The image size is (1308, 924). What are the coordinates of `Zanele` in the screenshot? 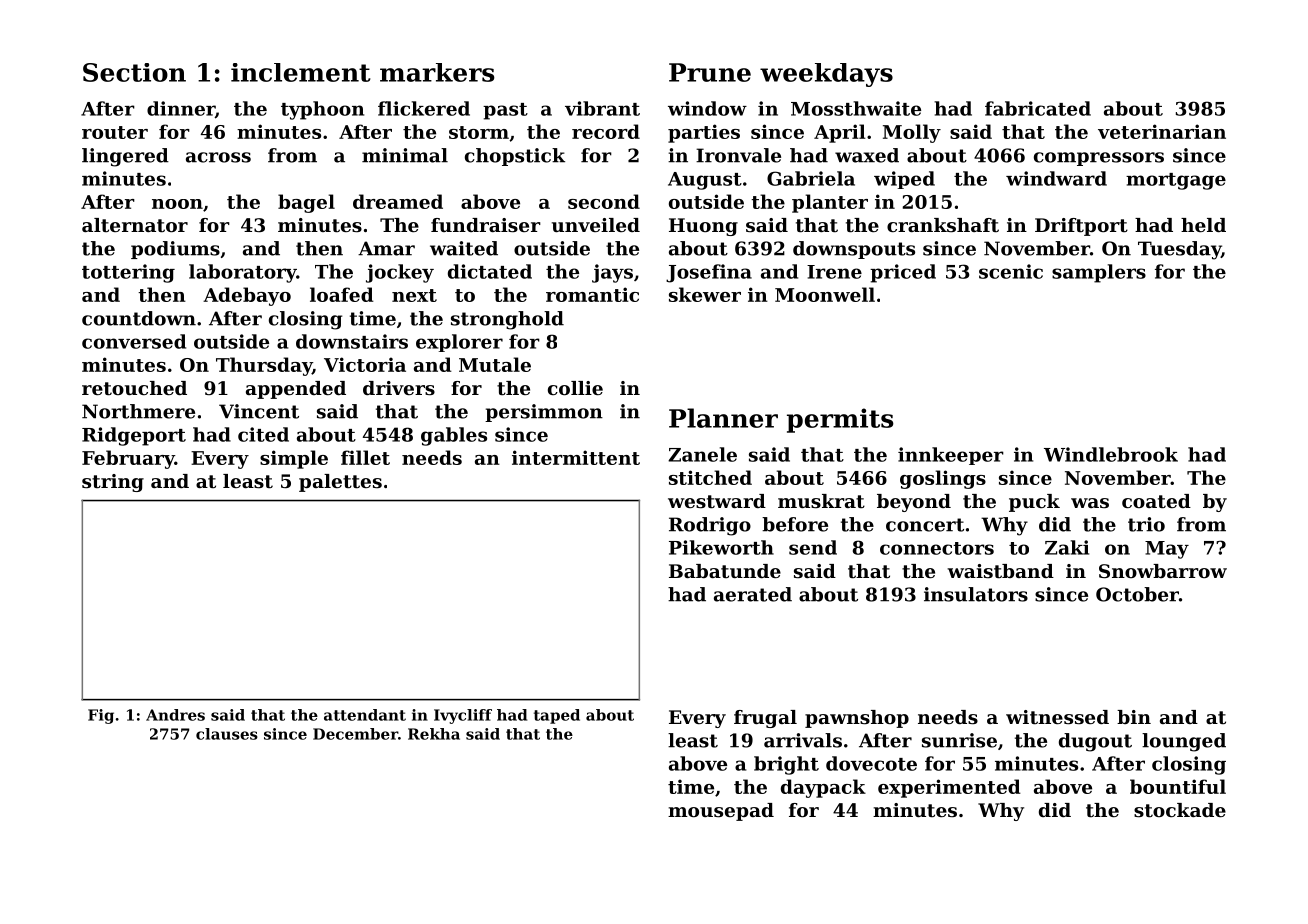 It's located at (702, 454).
